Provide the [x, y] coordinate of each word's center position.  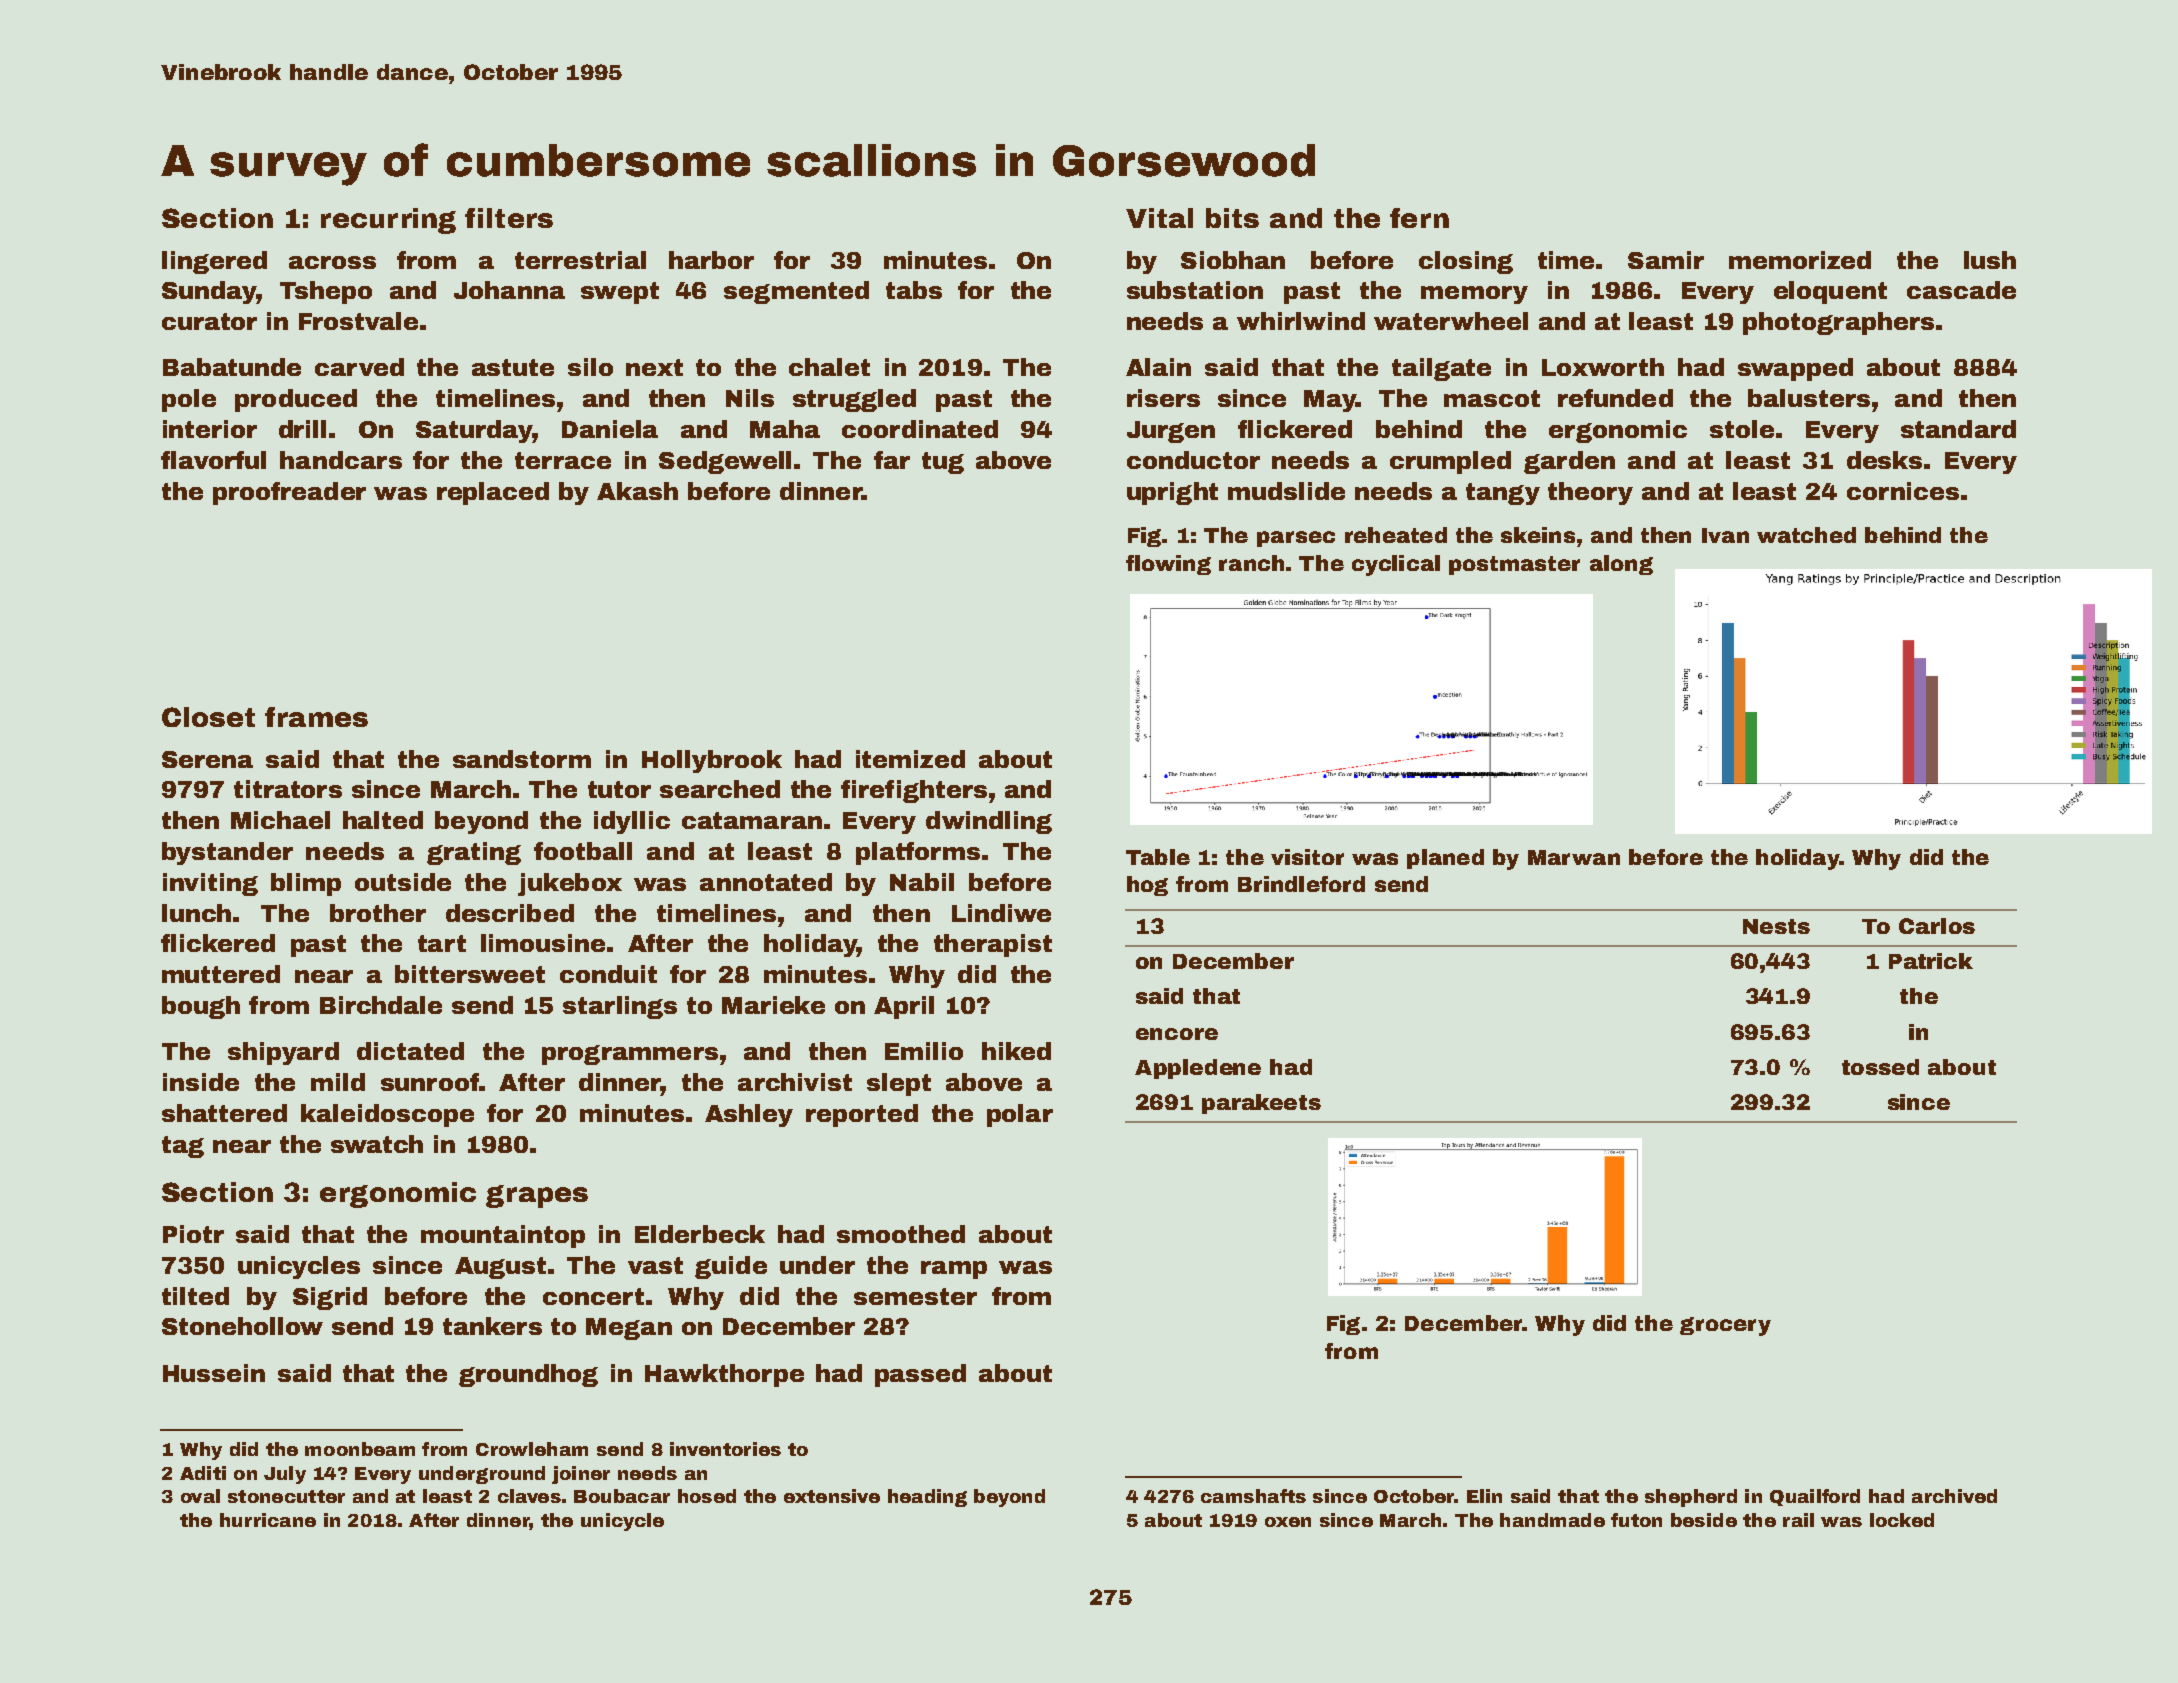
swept [620, 293]
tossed [1880, 1067]
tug [943, 463]
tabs [914, 290]
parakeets [1261, 1104]
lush [1990, 260]
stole [1742, 429]
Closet [208, 717]
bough [201, 1007]
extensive [832, 1496]
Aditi [203, 1473]
